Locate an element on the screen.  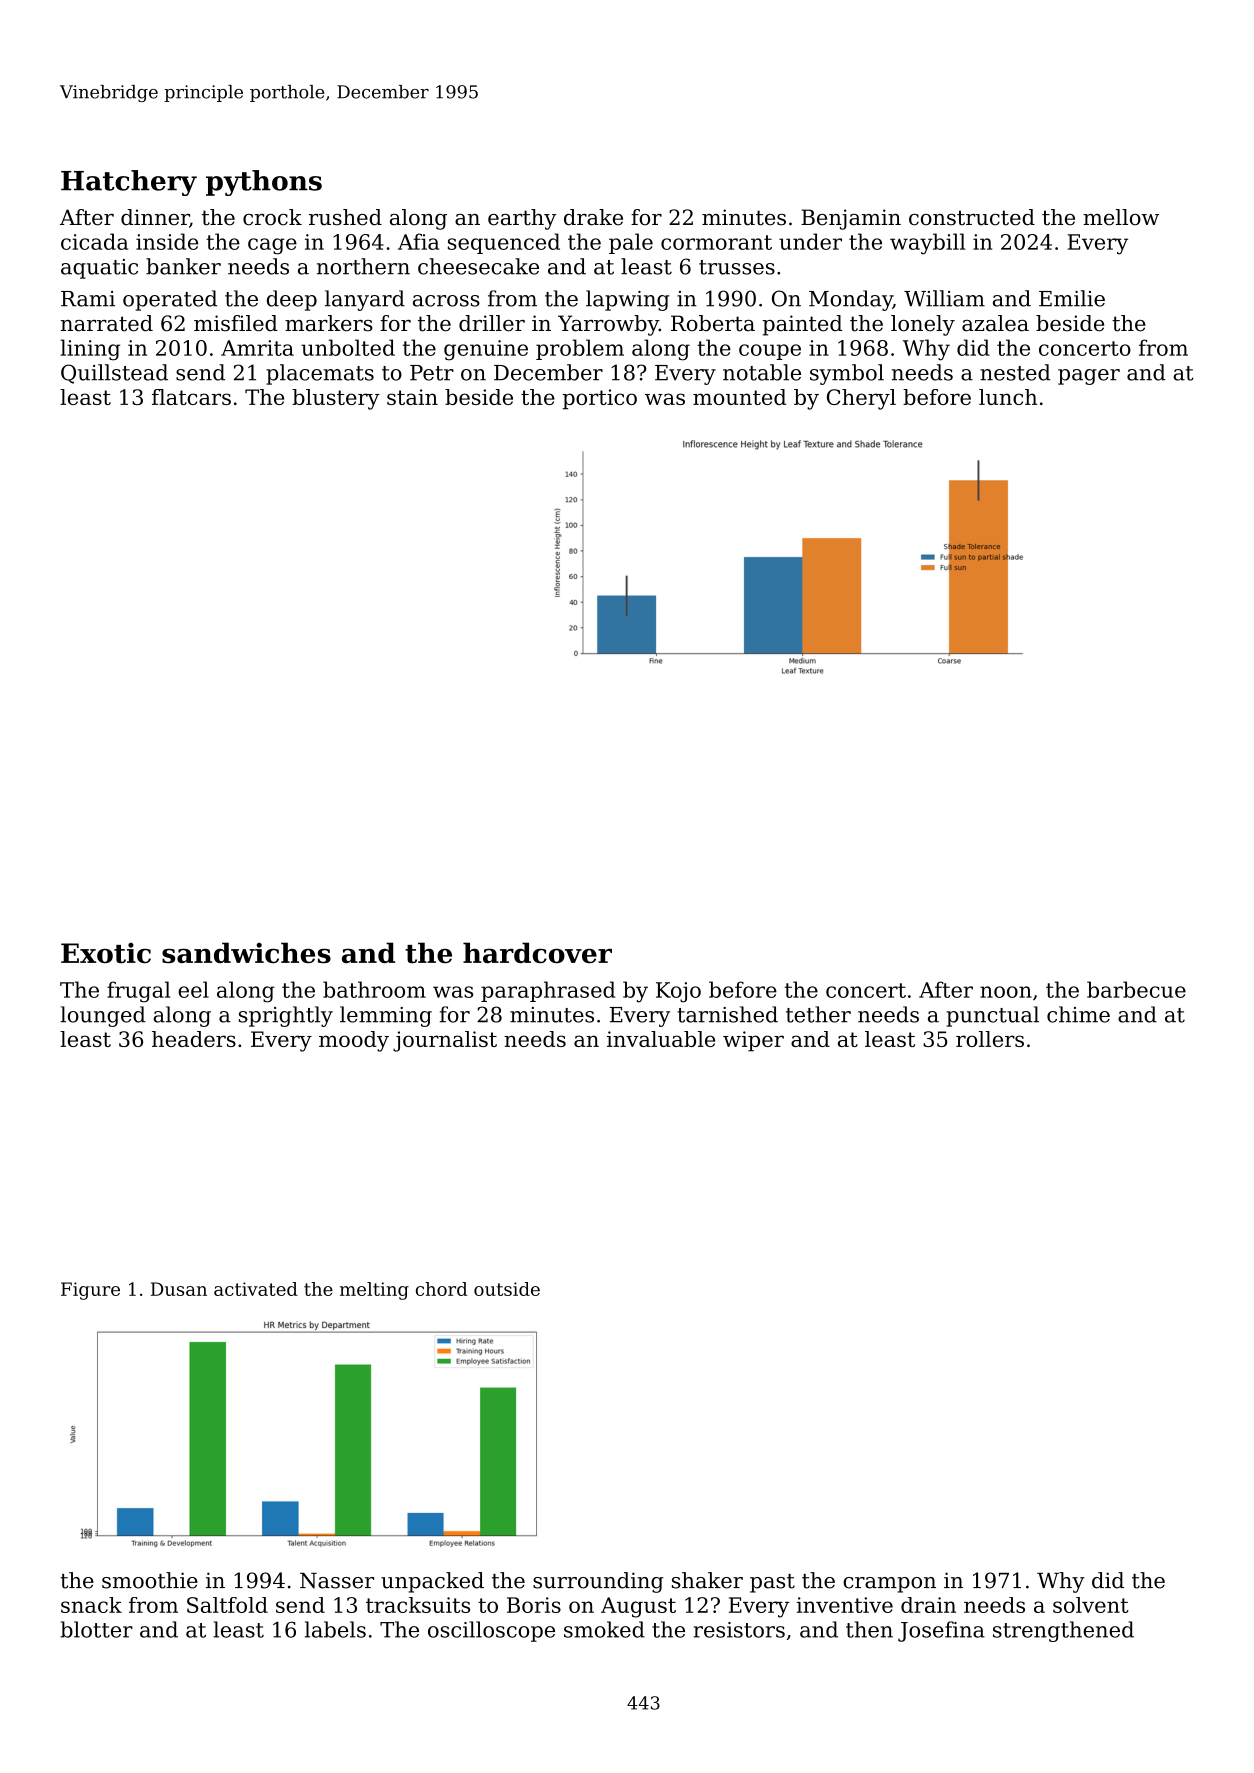
oscilloscope is located at coordinates (491, 1631).
